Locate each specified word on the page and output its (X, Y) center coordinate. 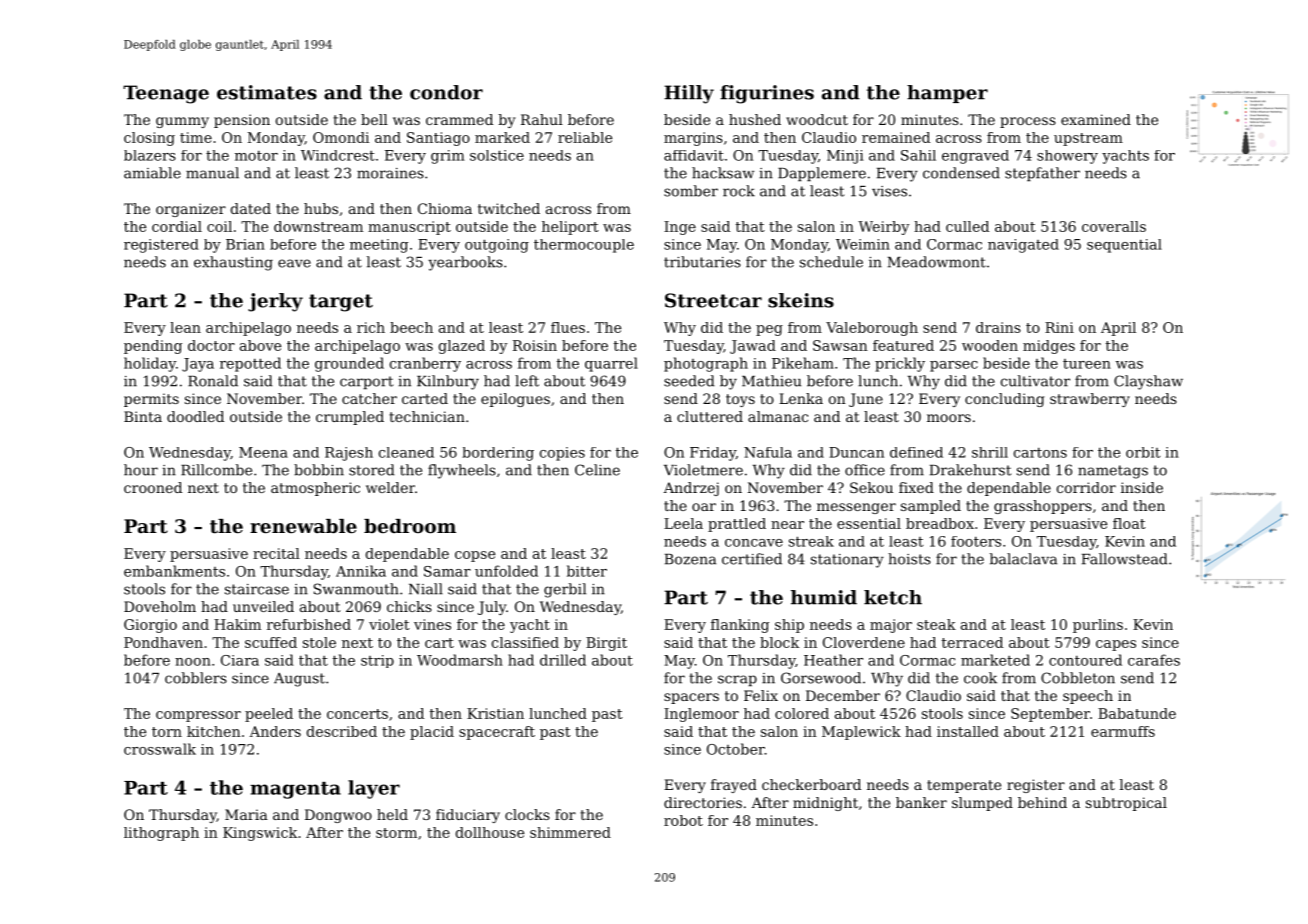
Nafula (768, 452)
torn (167, 732)
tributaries (702, 262)
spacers (691, 698)
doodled (195, 416)
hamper (947, 94)
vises (889, 191)
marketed (995, 660)
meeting (379, 246)
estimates (267, 92)
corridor (1086, 487)
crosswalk (160, 749)
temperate (964, 786)
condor (446, 92)
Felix (761, 695)
